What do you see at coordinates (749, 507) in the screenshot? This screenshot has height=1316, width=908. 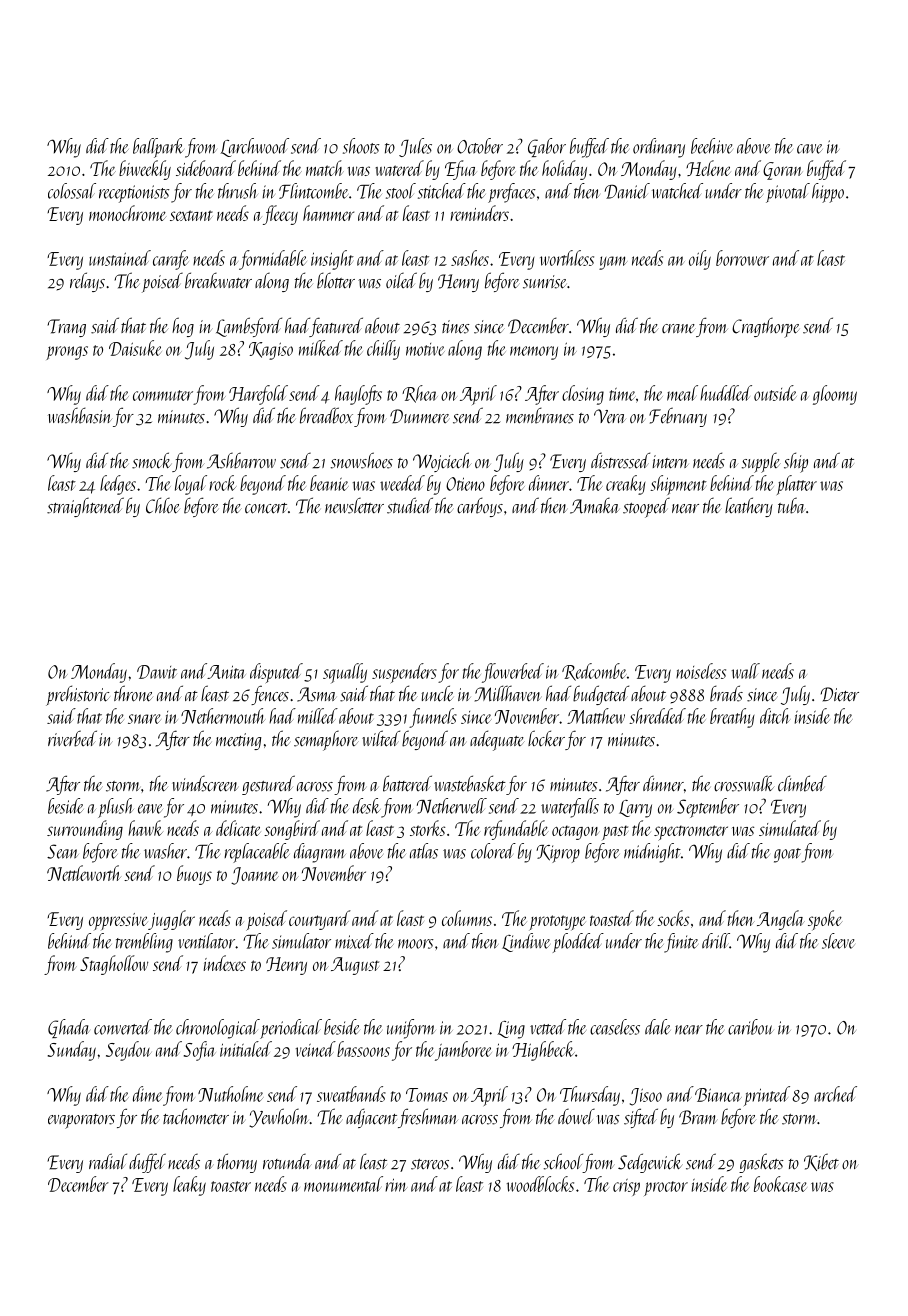 I see `leathery` at bounding box center [749, 507].
